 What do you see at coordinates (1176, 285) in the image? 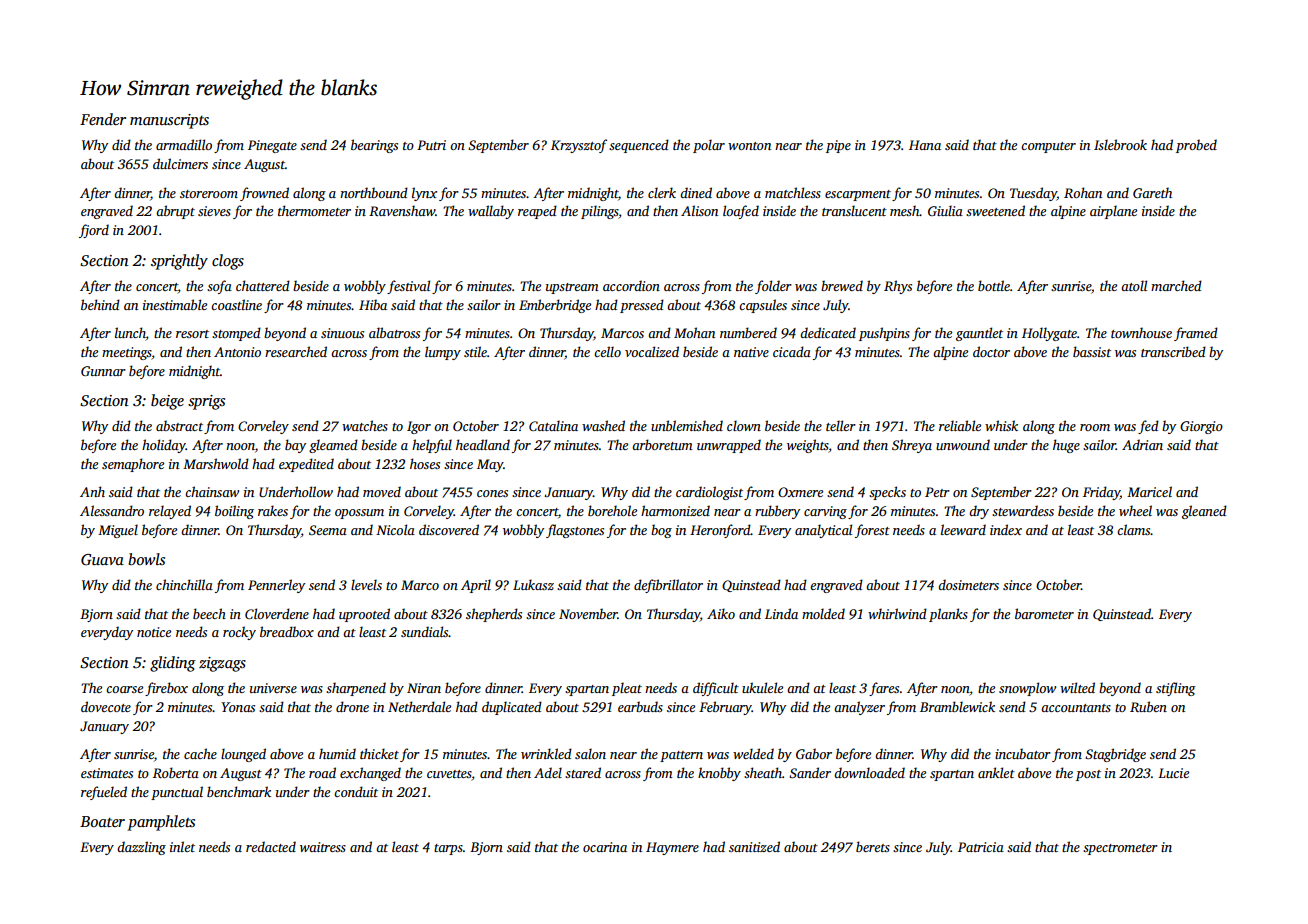
I see `marched` at bounding box center [1176, 285].
